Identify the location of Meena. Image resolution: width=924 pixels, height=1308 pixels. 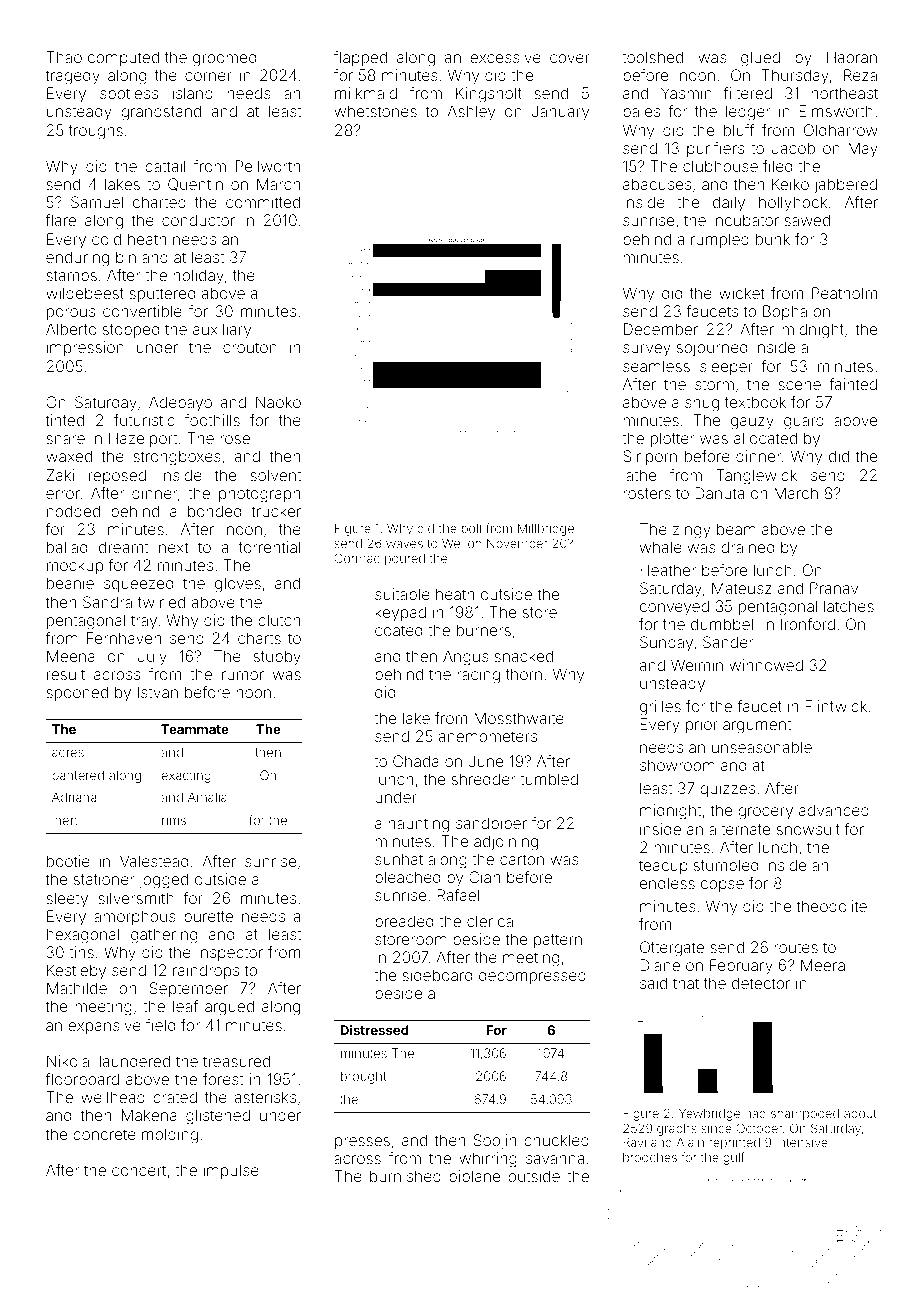
(71, 656).
